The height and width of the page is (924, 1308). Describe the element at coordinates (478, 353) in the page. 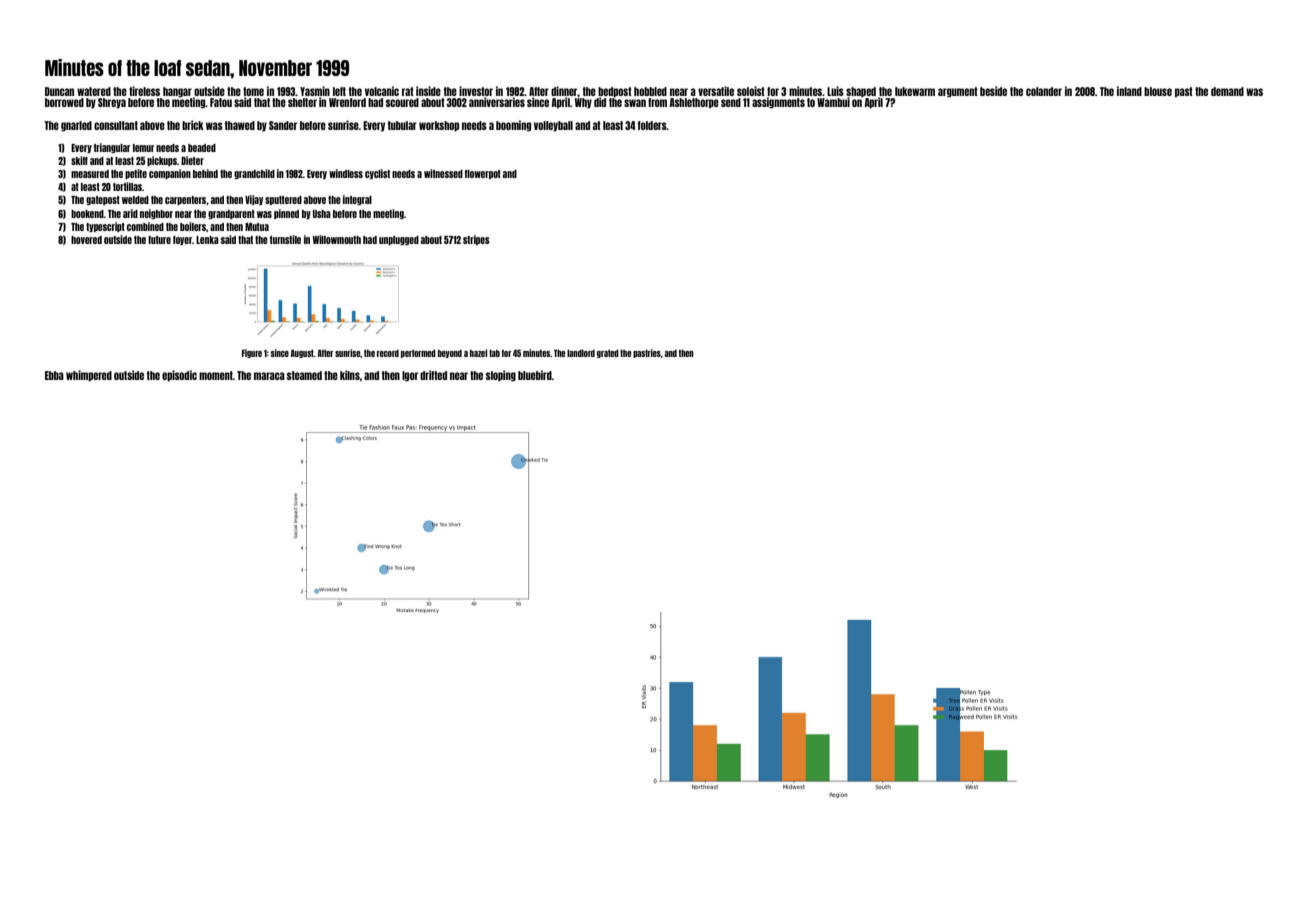

I see `hazel` at that location.
